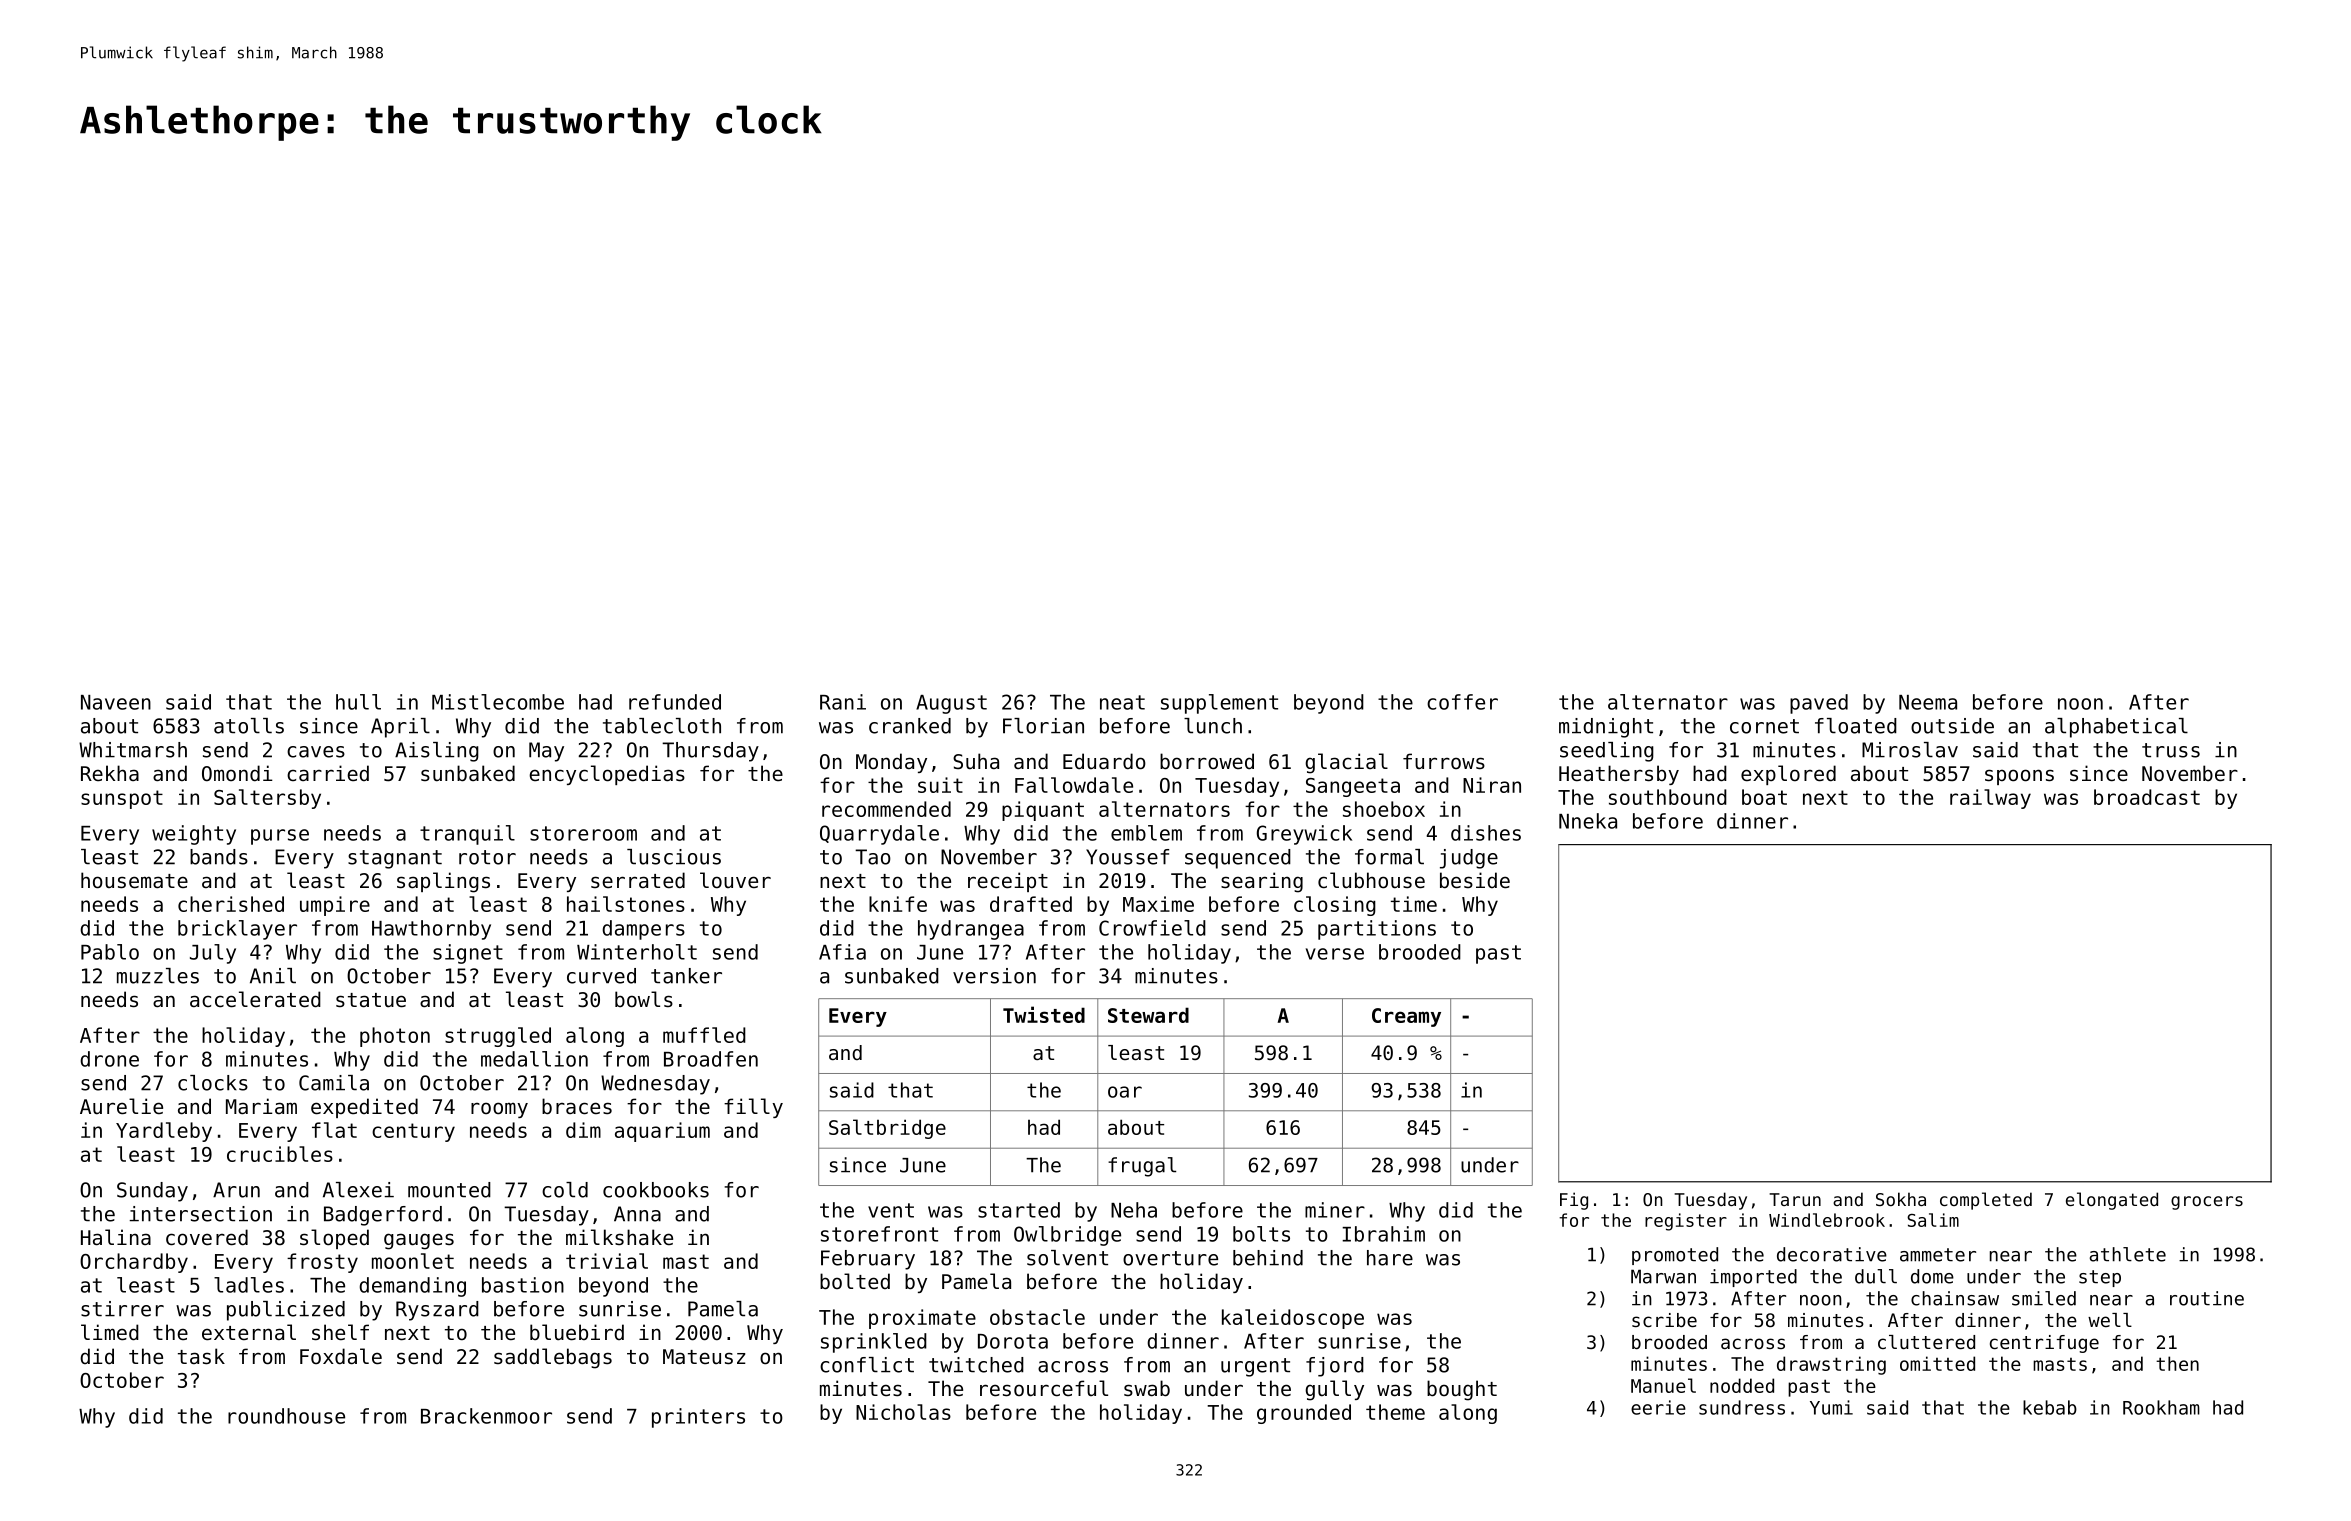 Image resolution: width=2351 pixels, height=1521 pixels. What do you see at coordinates (334, 1130) in the document?
I see `flat` at bounding box center [334, 1130].
